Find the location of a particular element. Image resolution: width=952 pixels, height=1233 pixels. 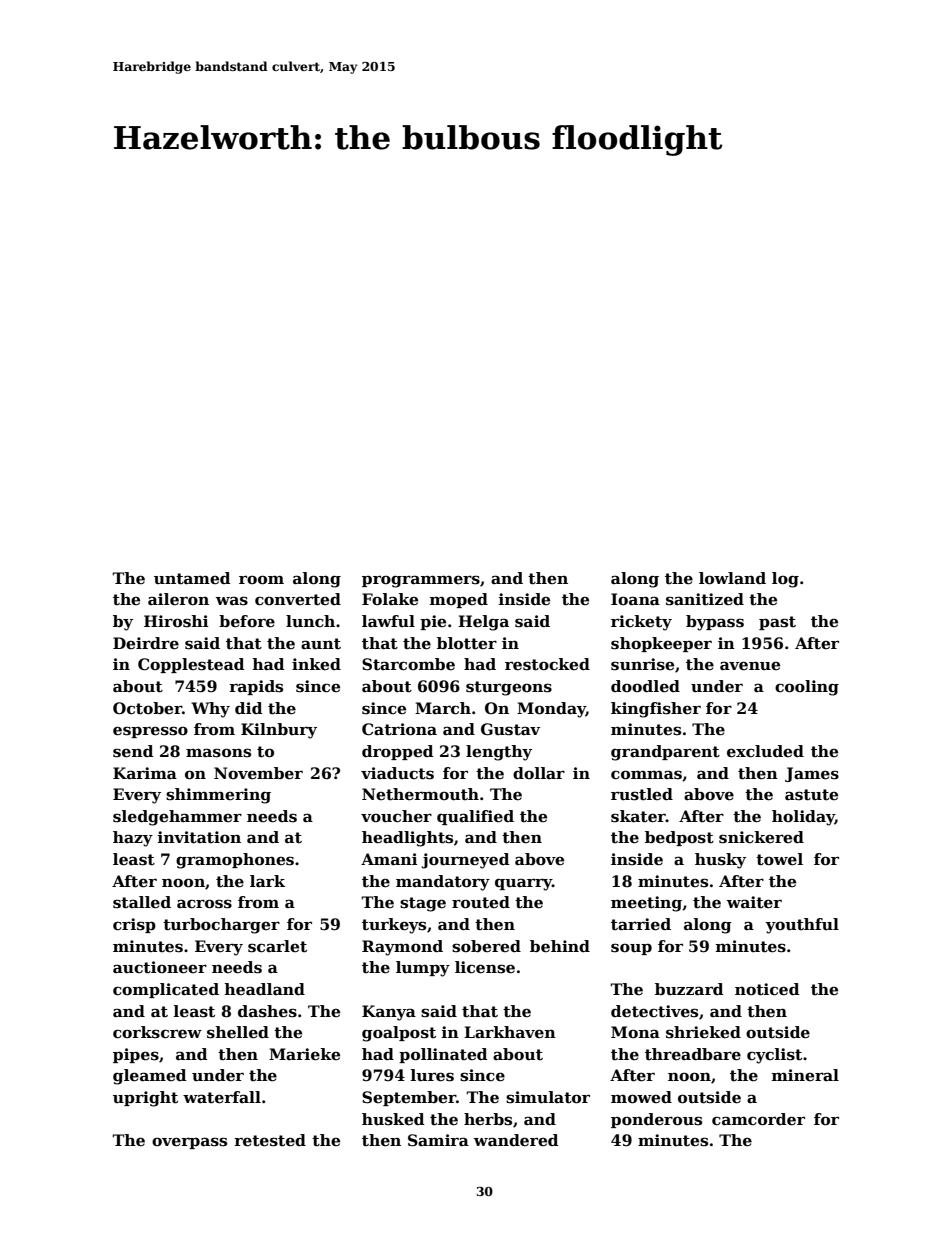

threadbare is located at coordinates (693, 1054).
